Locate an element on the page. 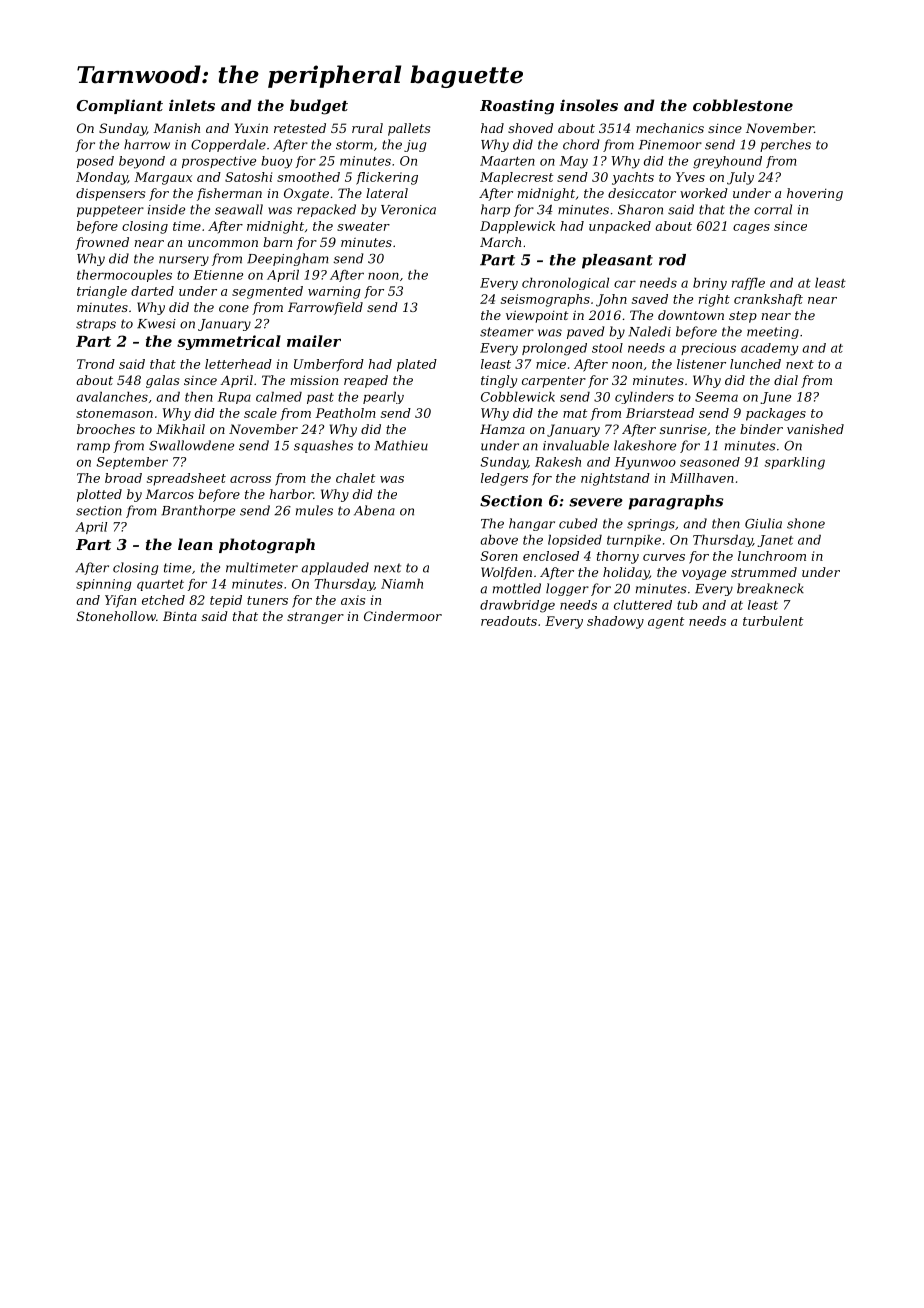  mechanics is located at coordinates (670, 128).
